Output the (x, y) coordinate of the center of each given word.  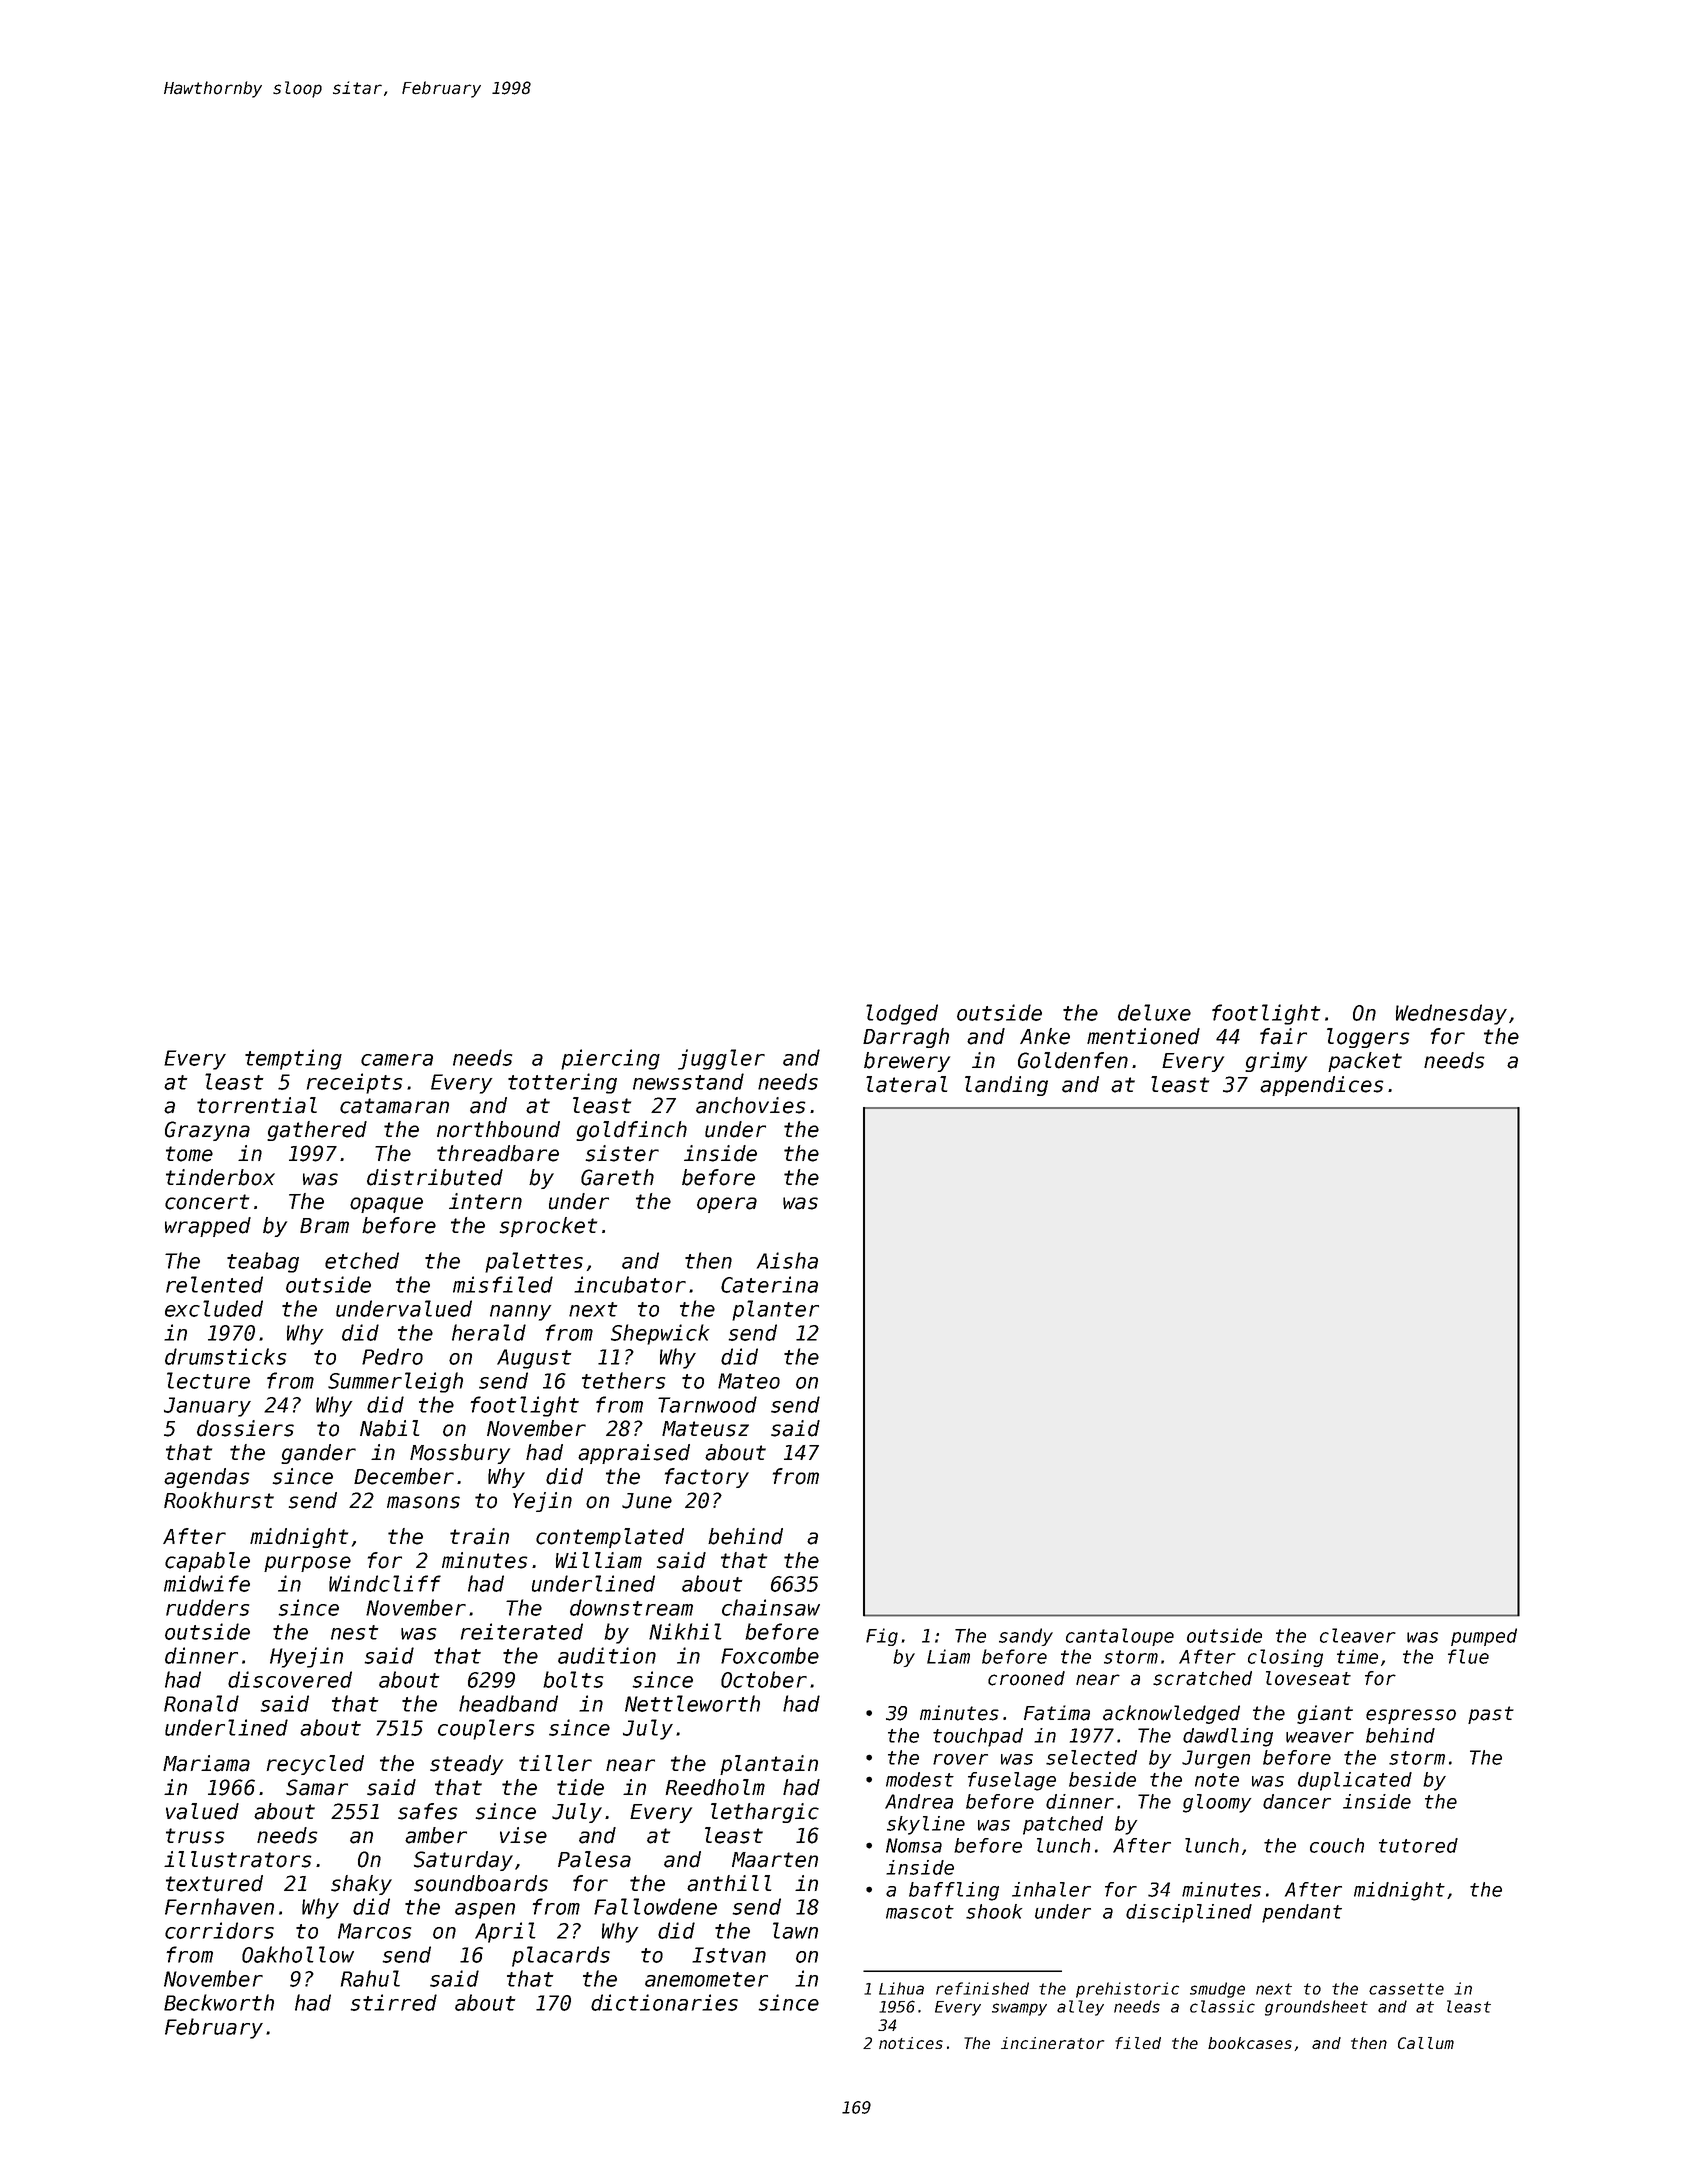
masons (423, 1502)
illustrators (237, 1859)
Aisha (787, 1260)
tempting (293, 1059)
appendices (1321, 1086)
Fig (882, 1637)
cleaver (1358, 1635)
